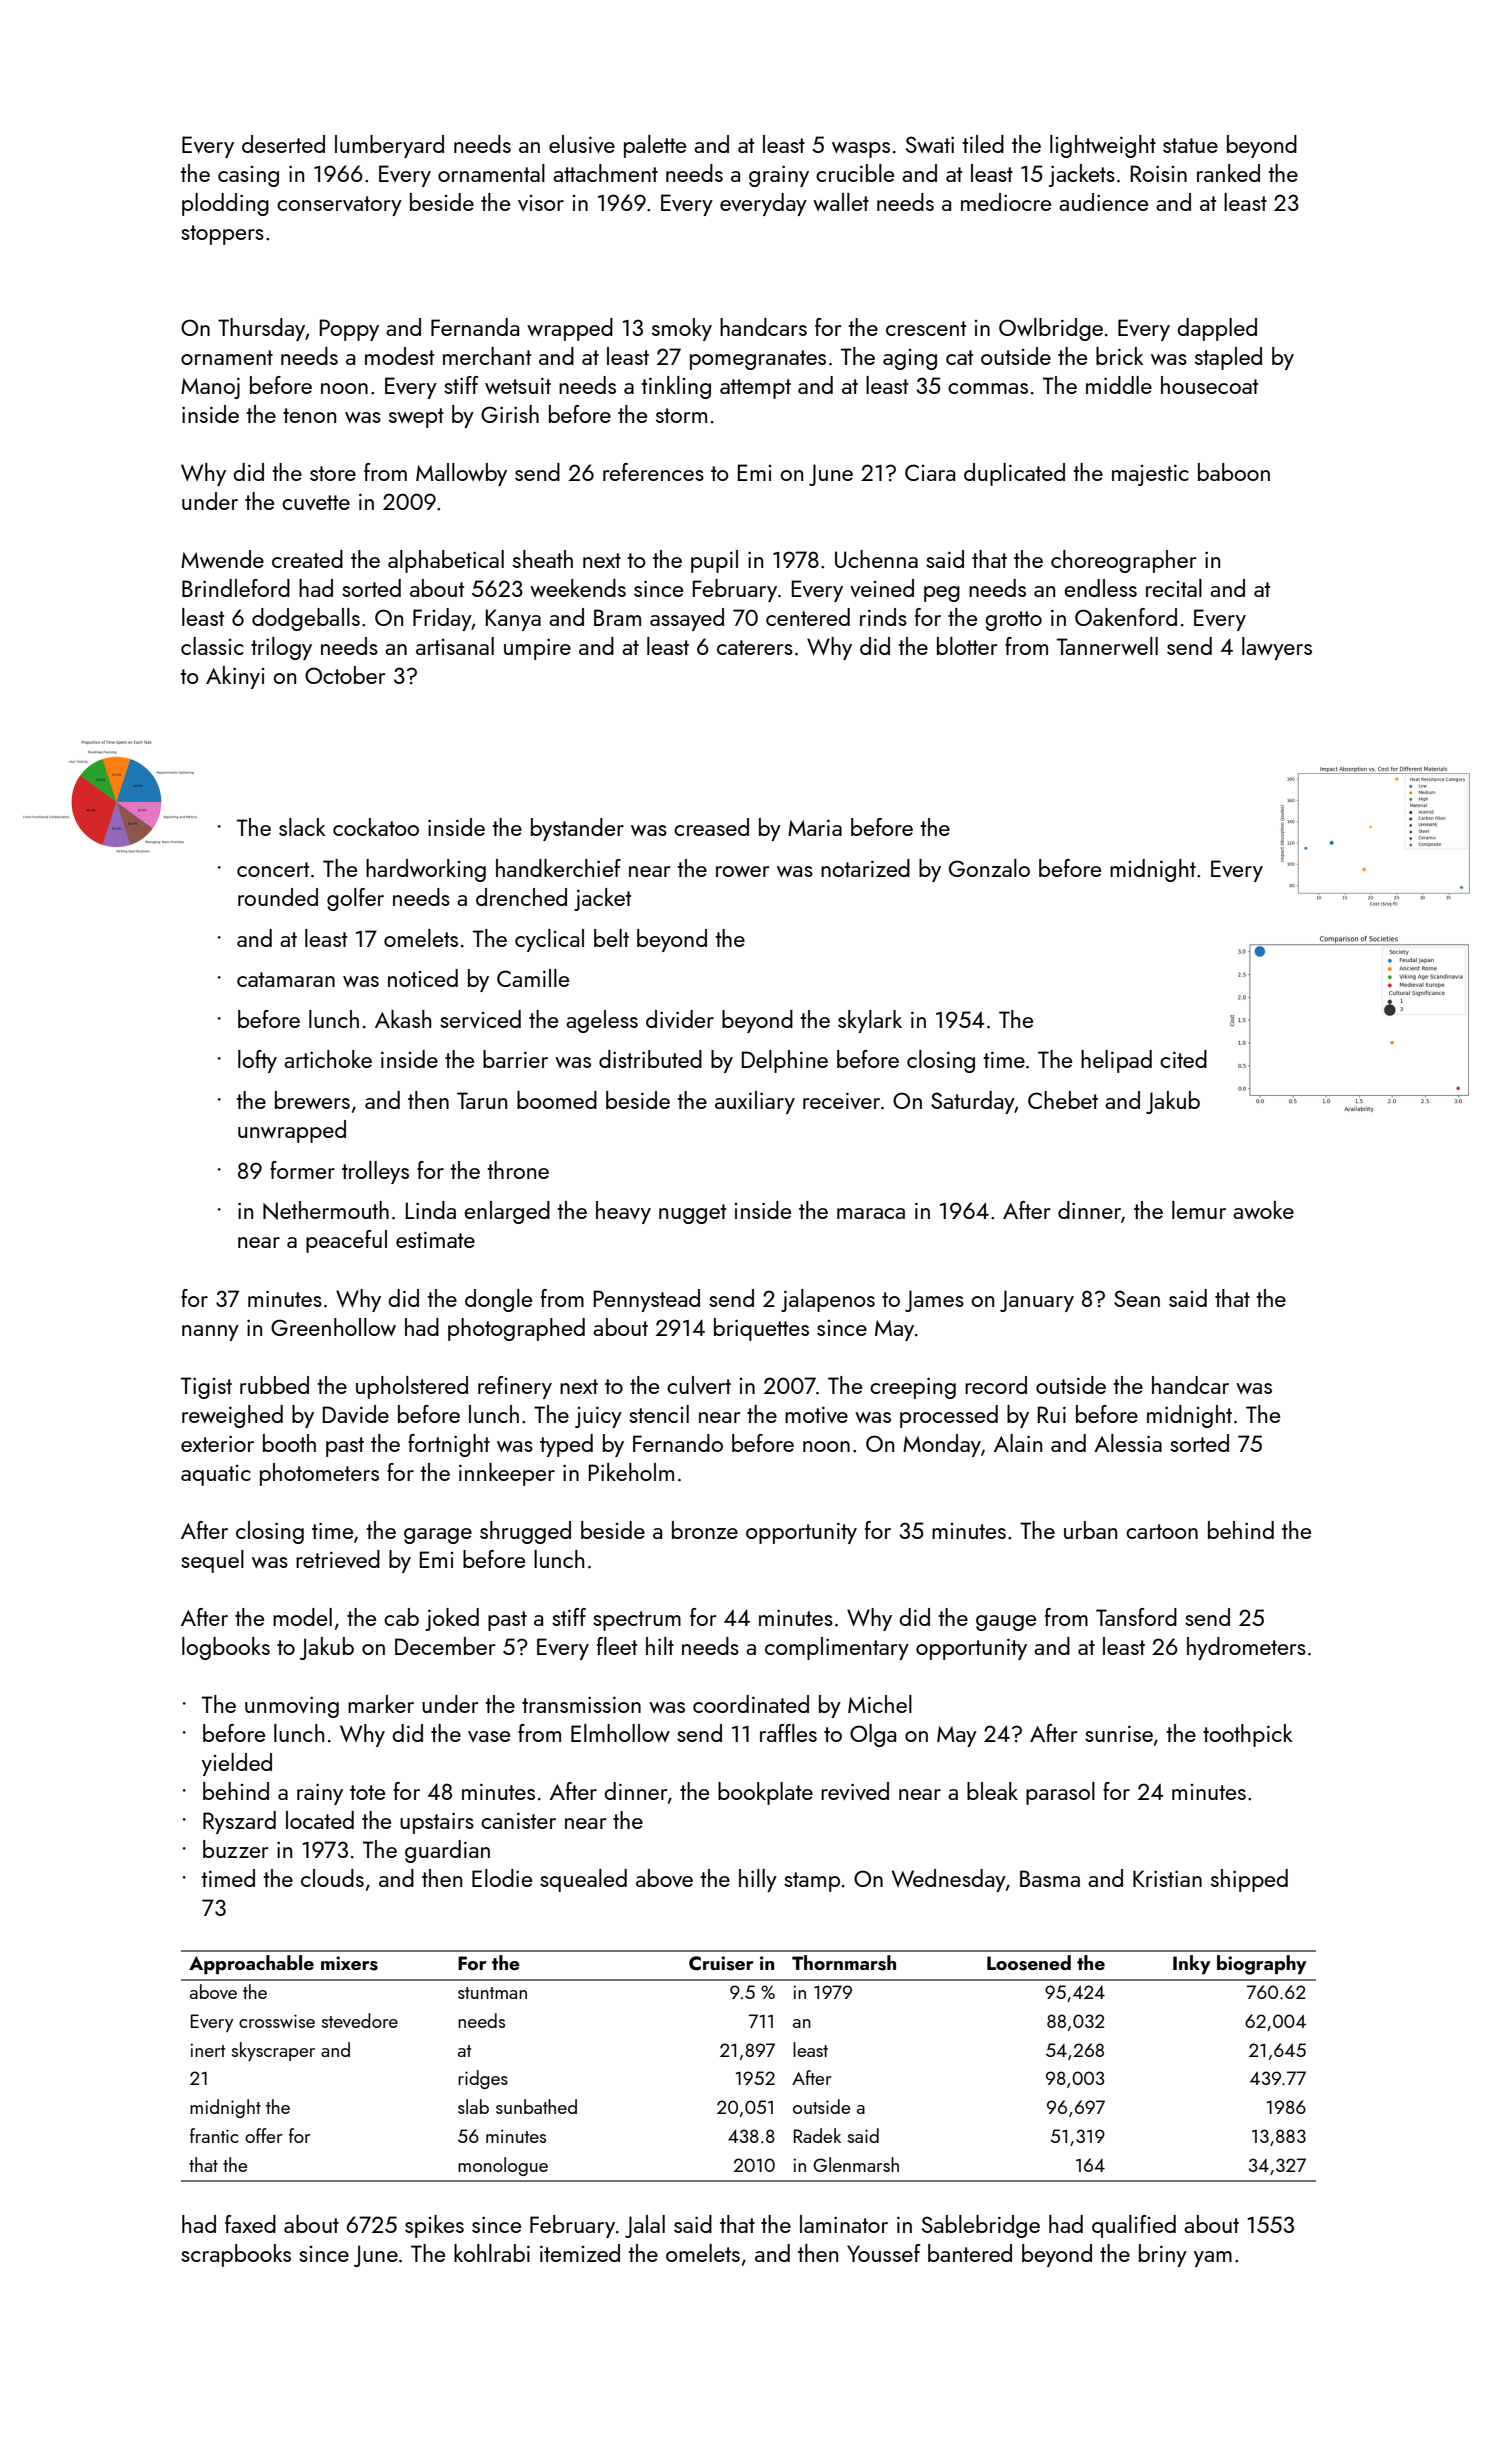 Image resolution: width=1496 pixels, height=2464 pixels. What do you see at coordinates (1107, 646) in the page?
I see `Tannerwell` at bounding box center [1107, 646].
